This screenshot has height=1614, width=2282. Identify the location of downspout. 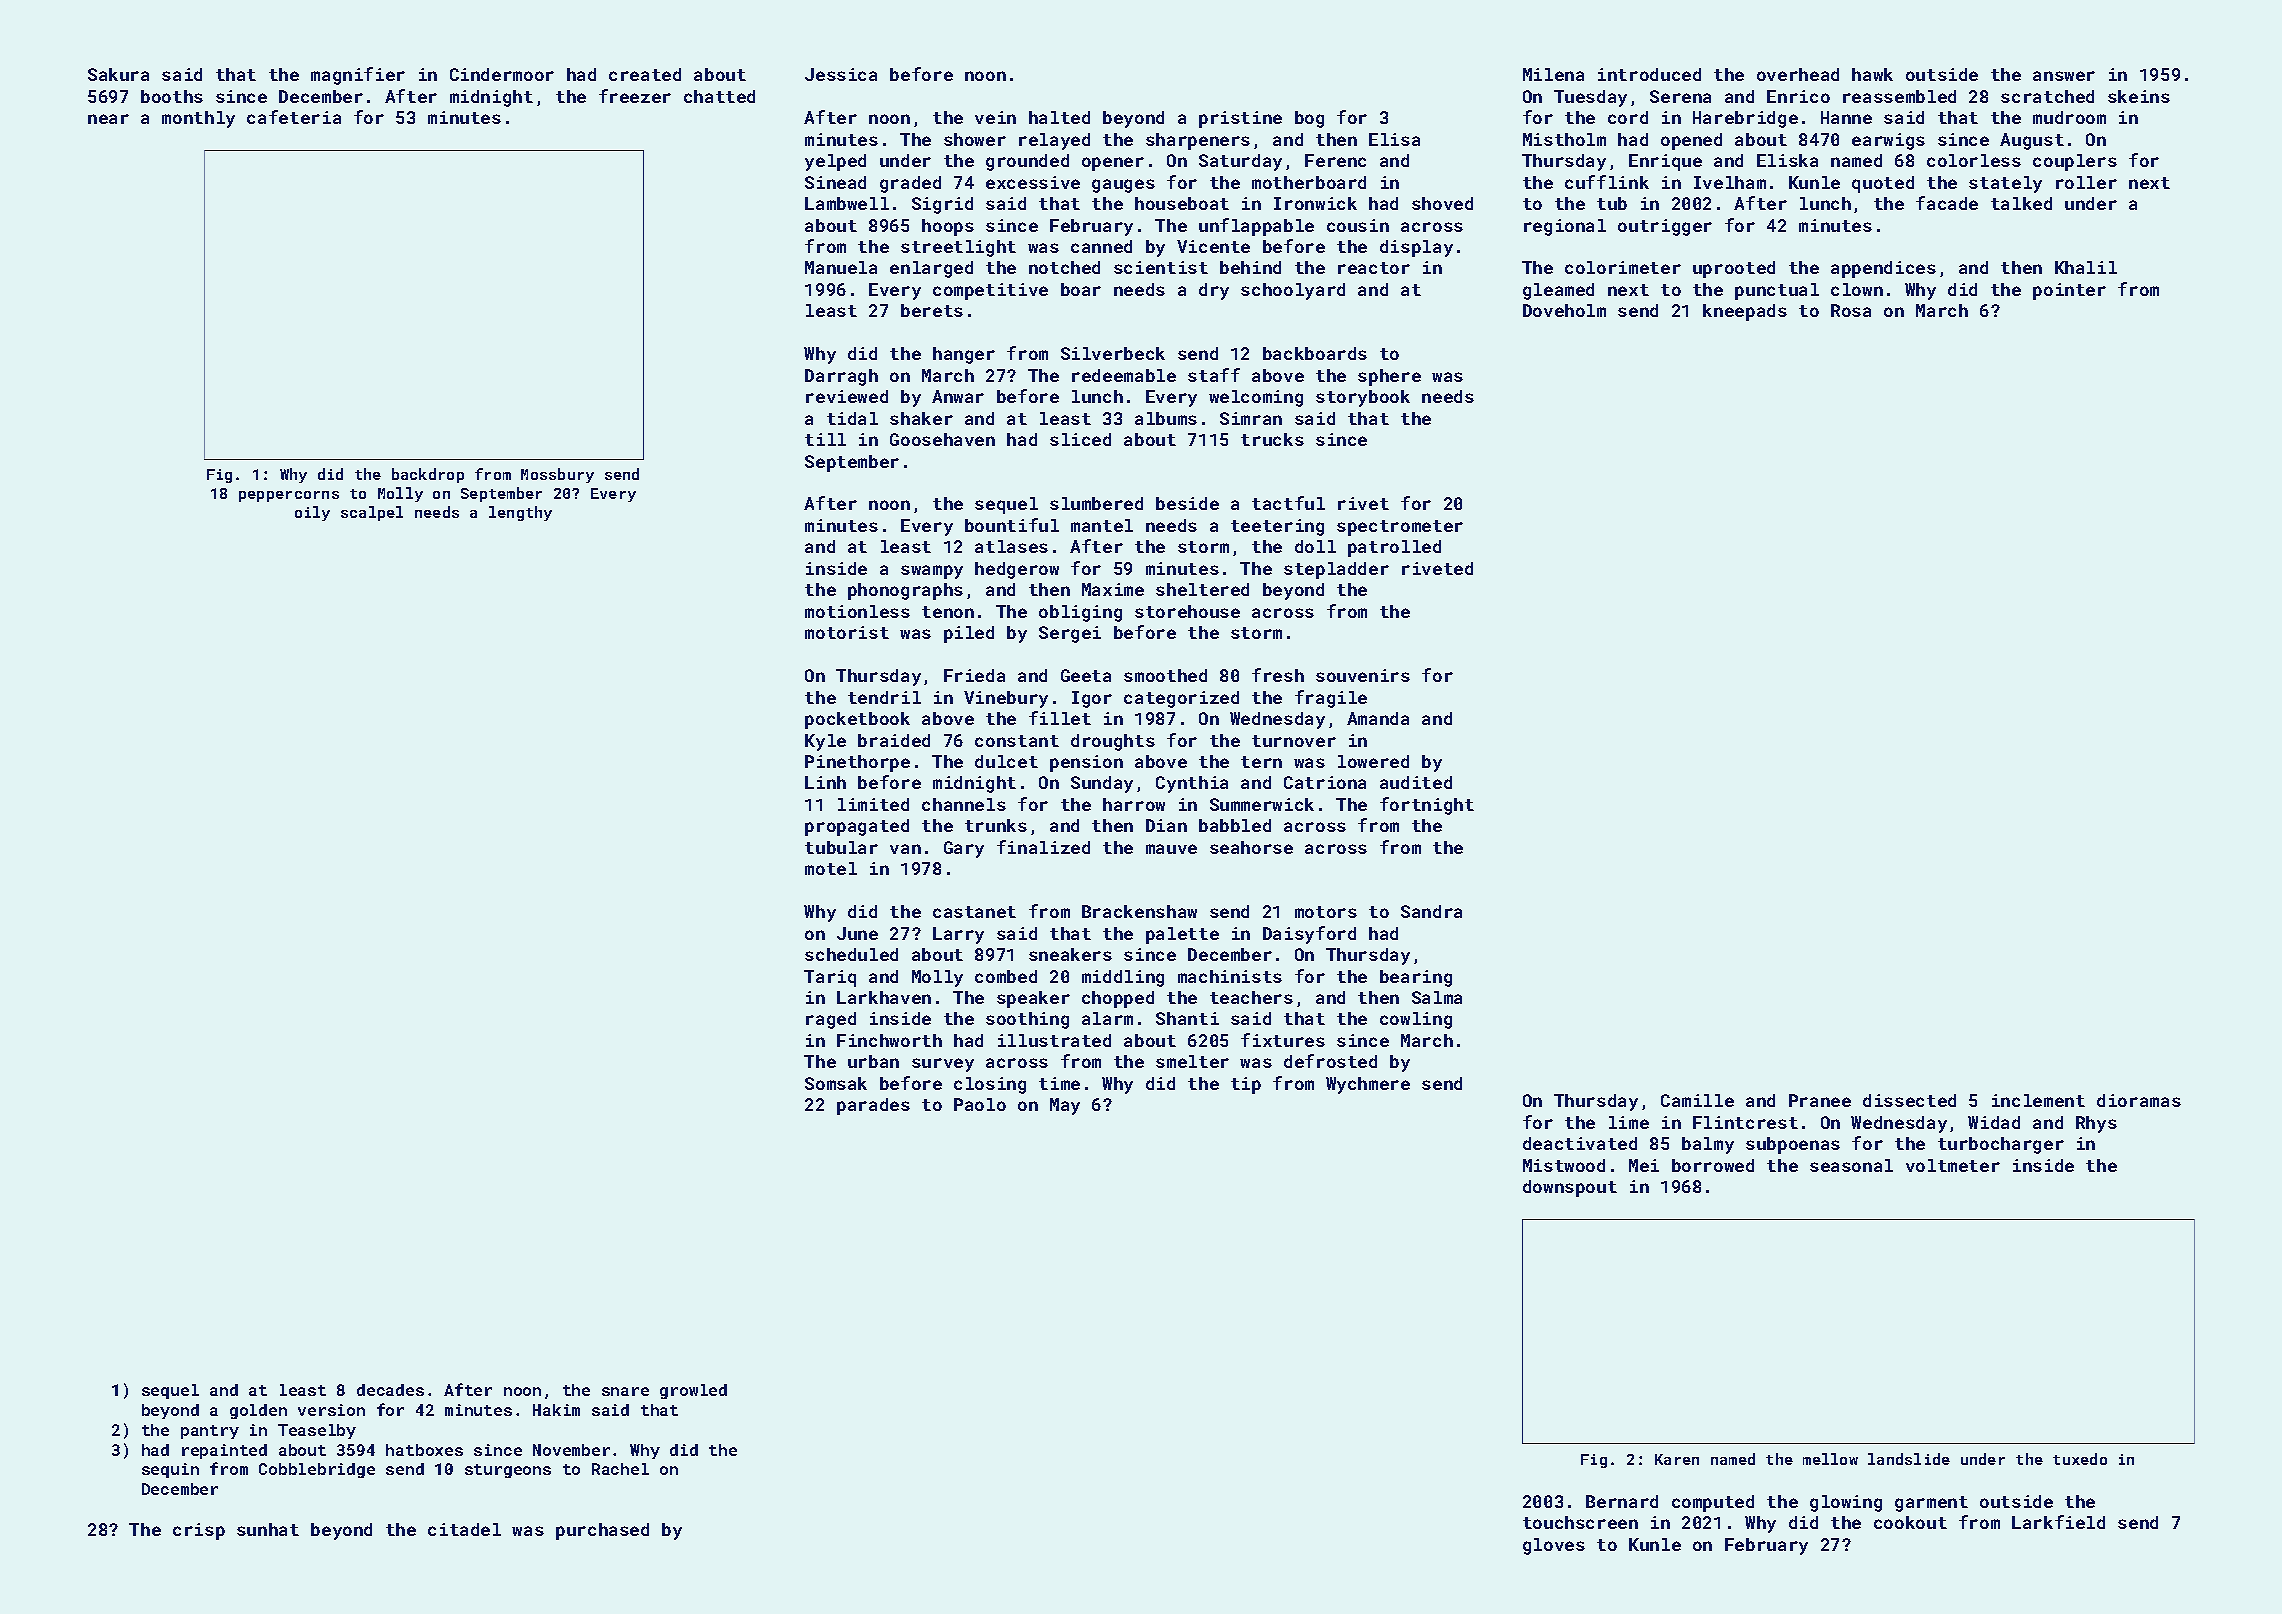
(1570, 1188).
